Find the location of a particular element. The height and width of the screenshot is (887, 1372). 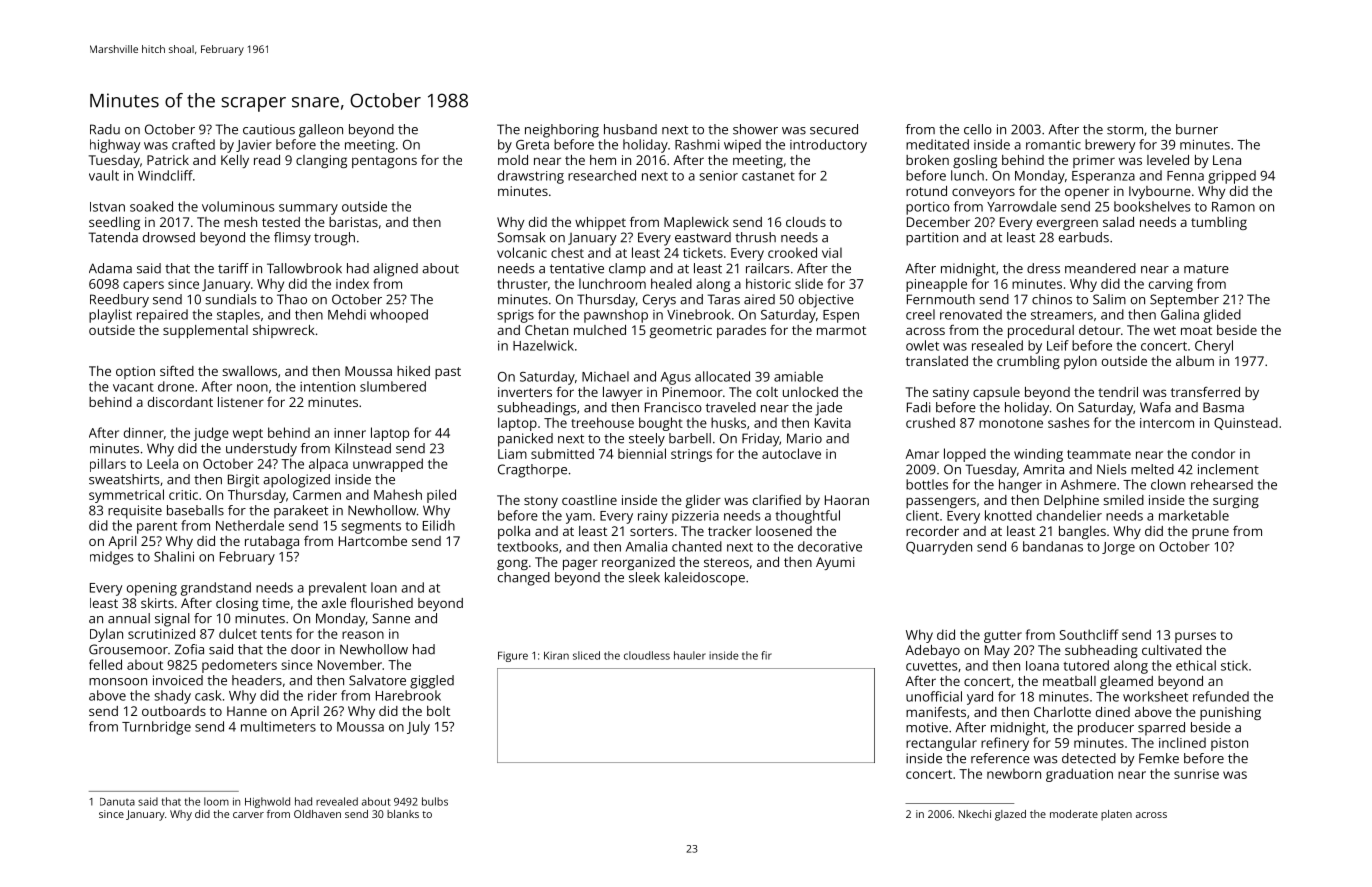

prevalent is located at coordinates (338, 589).
